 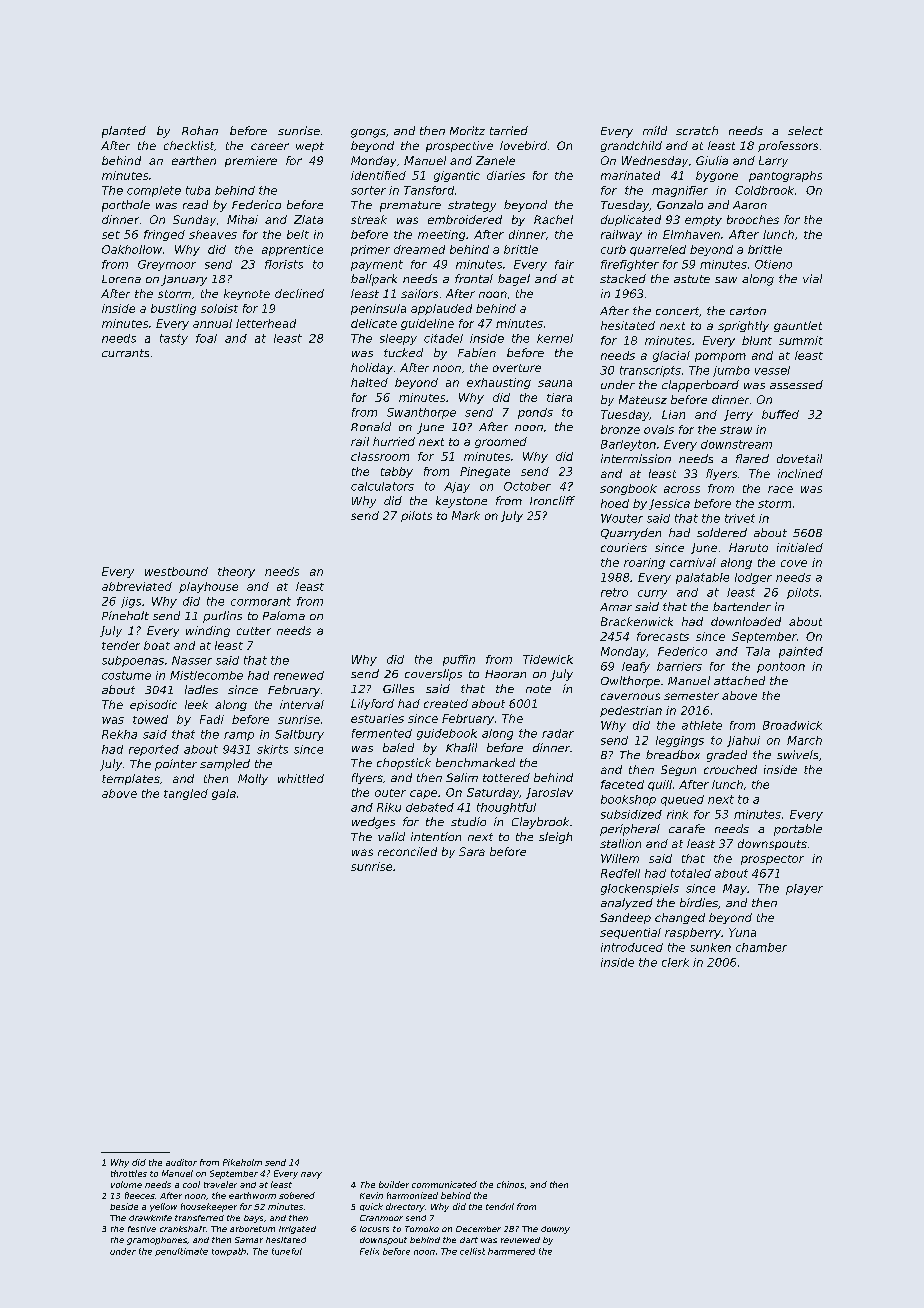 What do you see at coordinates (623, 278) in the document?
I see `stacked` at bounding box center [623, 278].
